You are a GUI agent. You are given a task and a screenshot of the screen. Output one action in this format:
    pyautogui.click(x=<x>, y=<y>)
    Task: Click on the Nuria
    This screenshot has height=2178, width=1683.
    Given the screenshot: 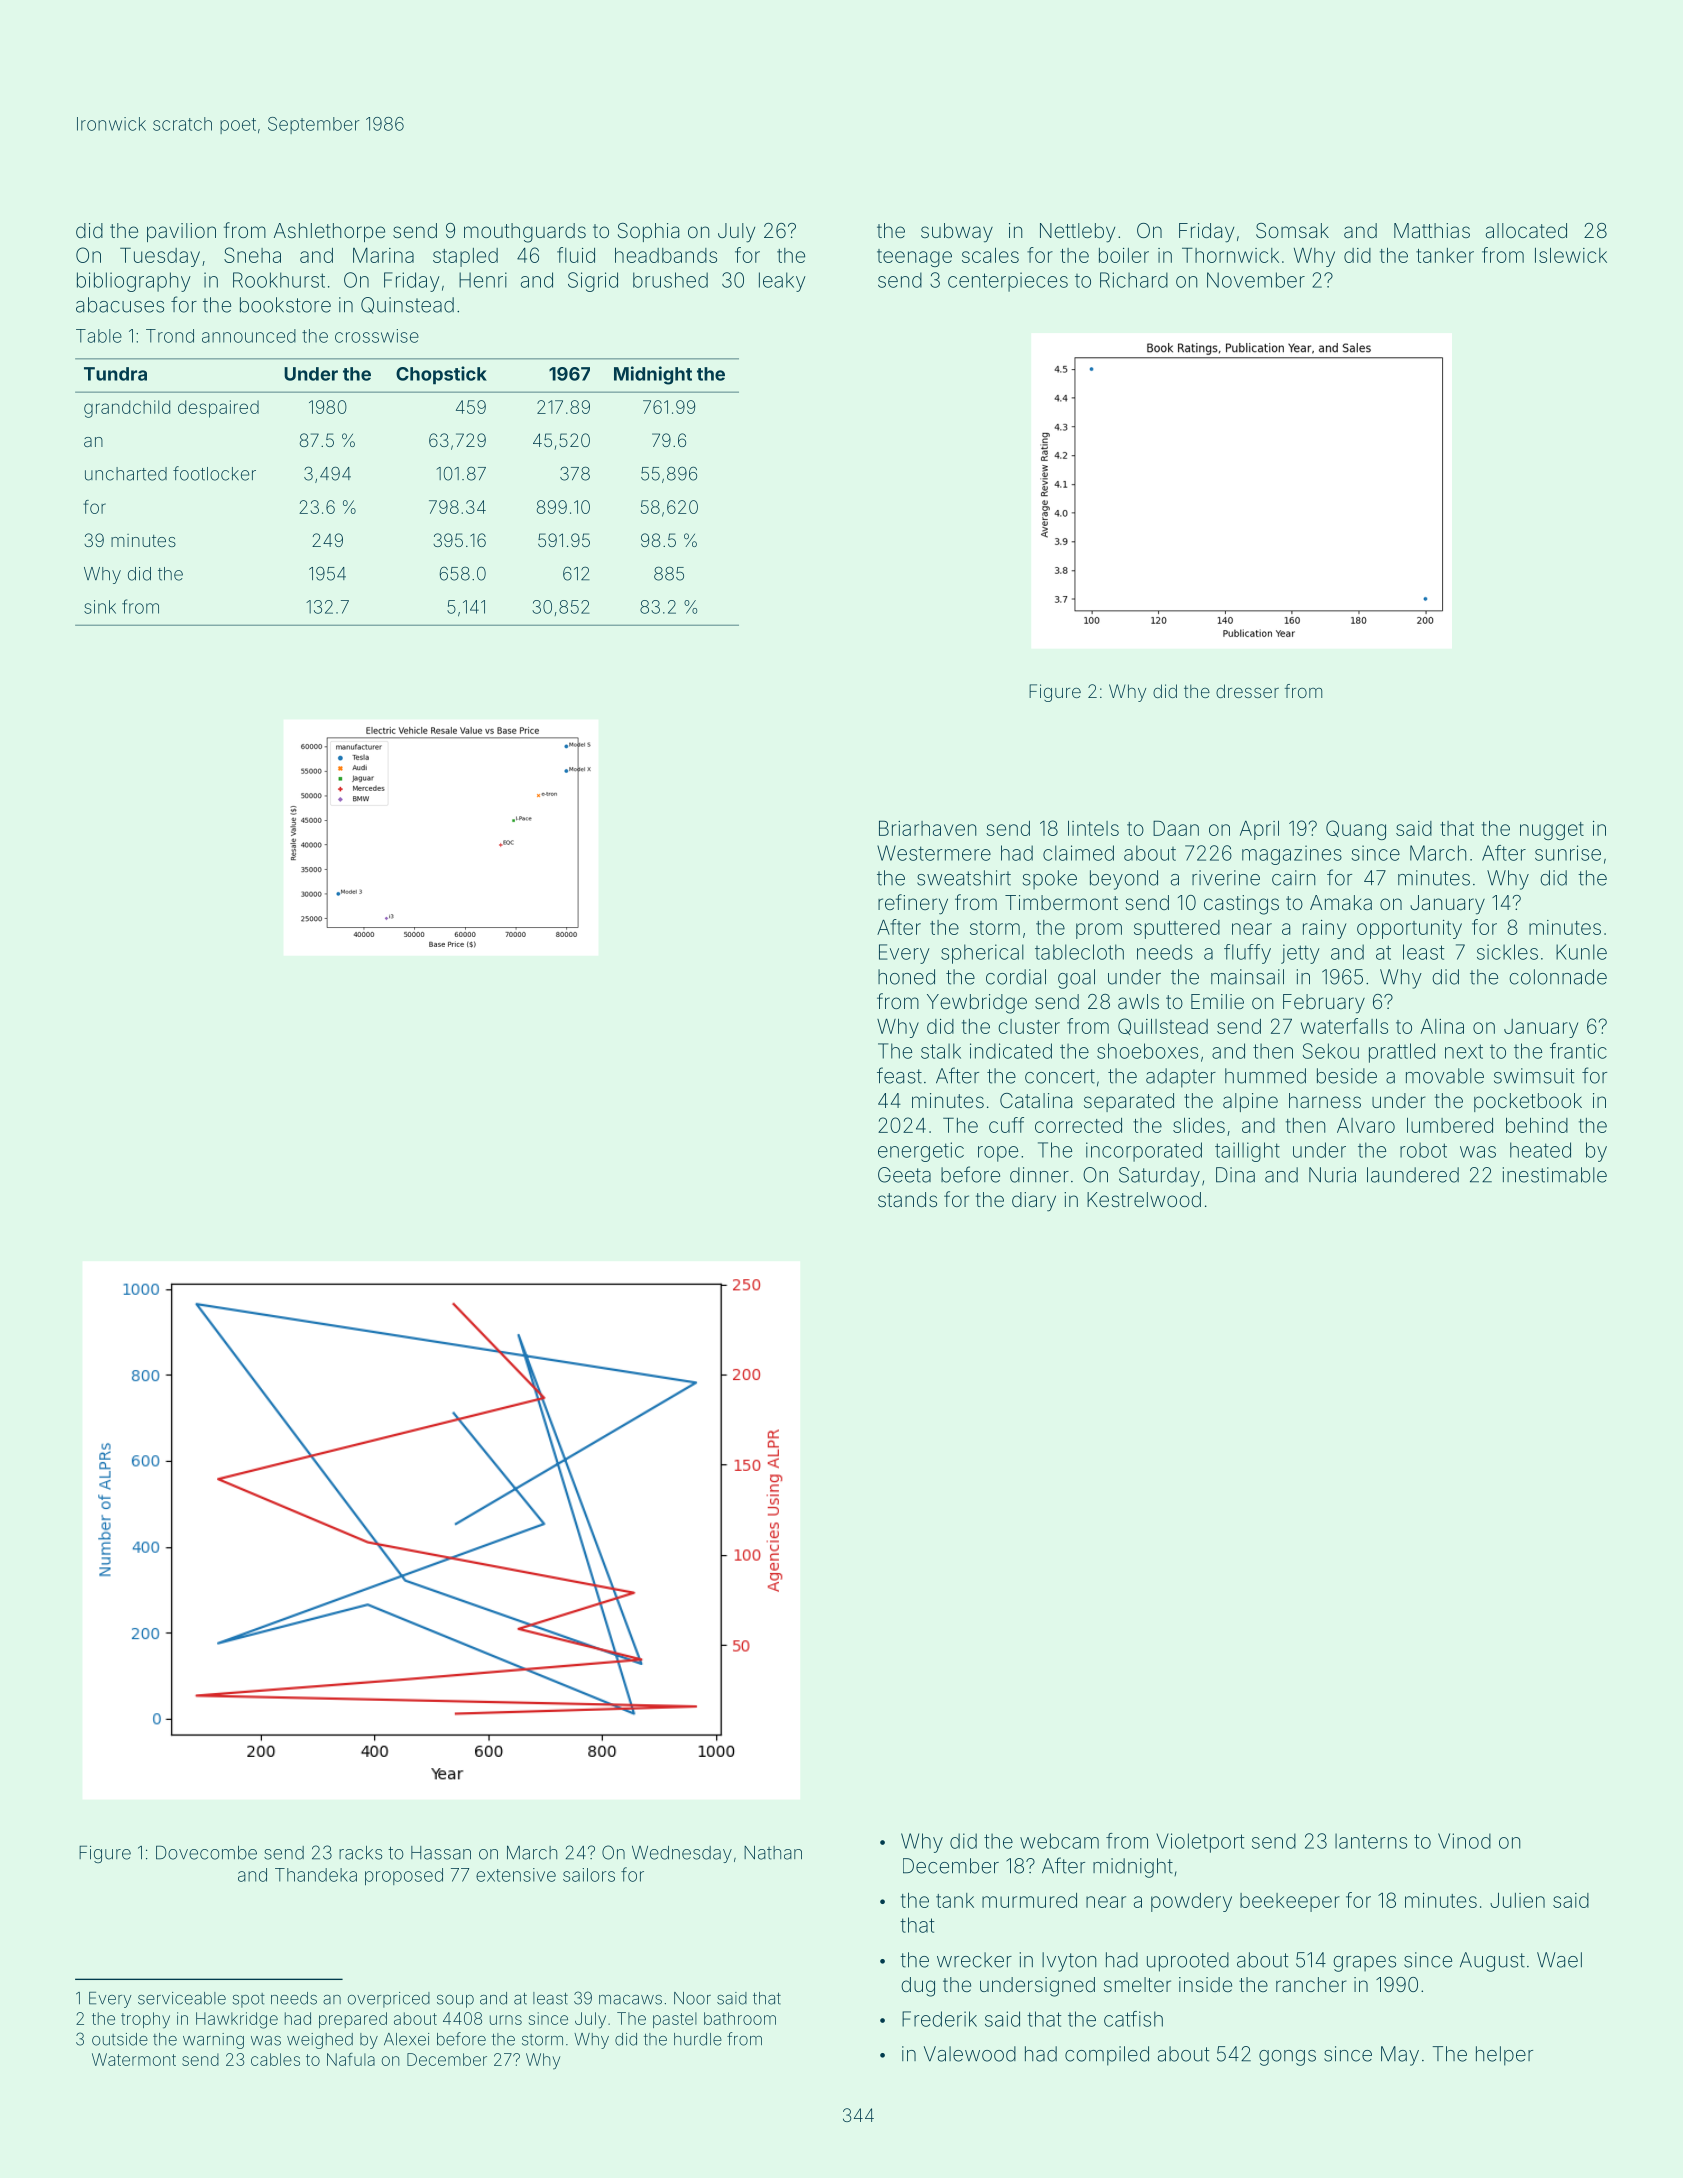 What is the action you would take?
    pyautogui.click(x=1332, y=1175)
